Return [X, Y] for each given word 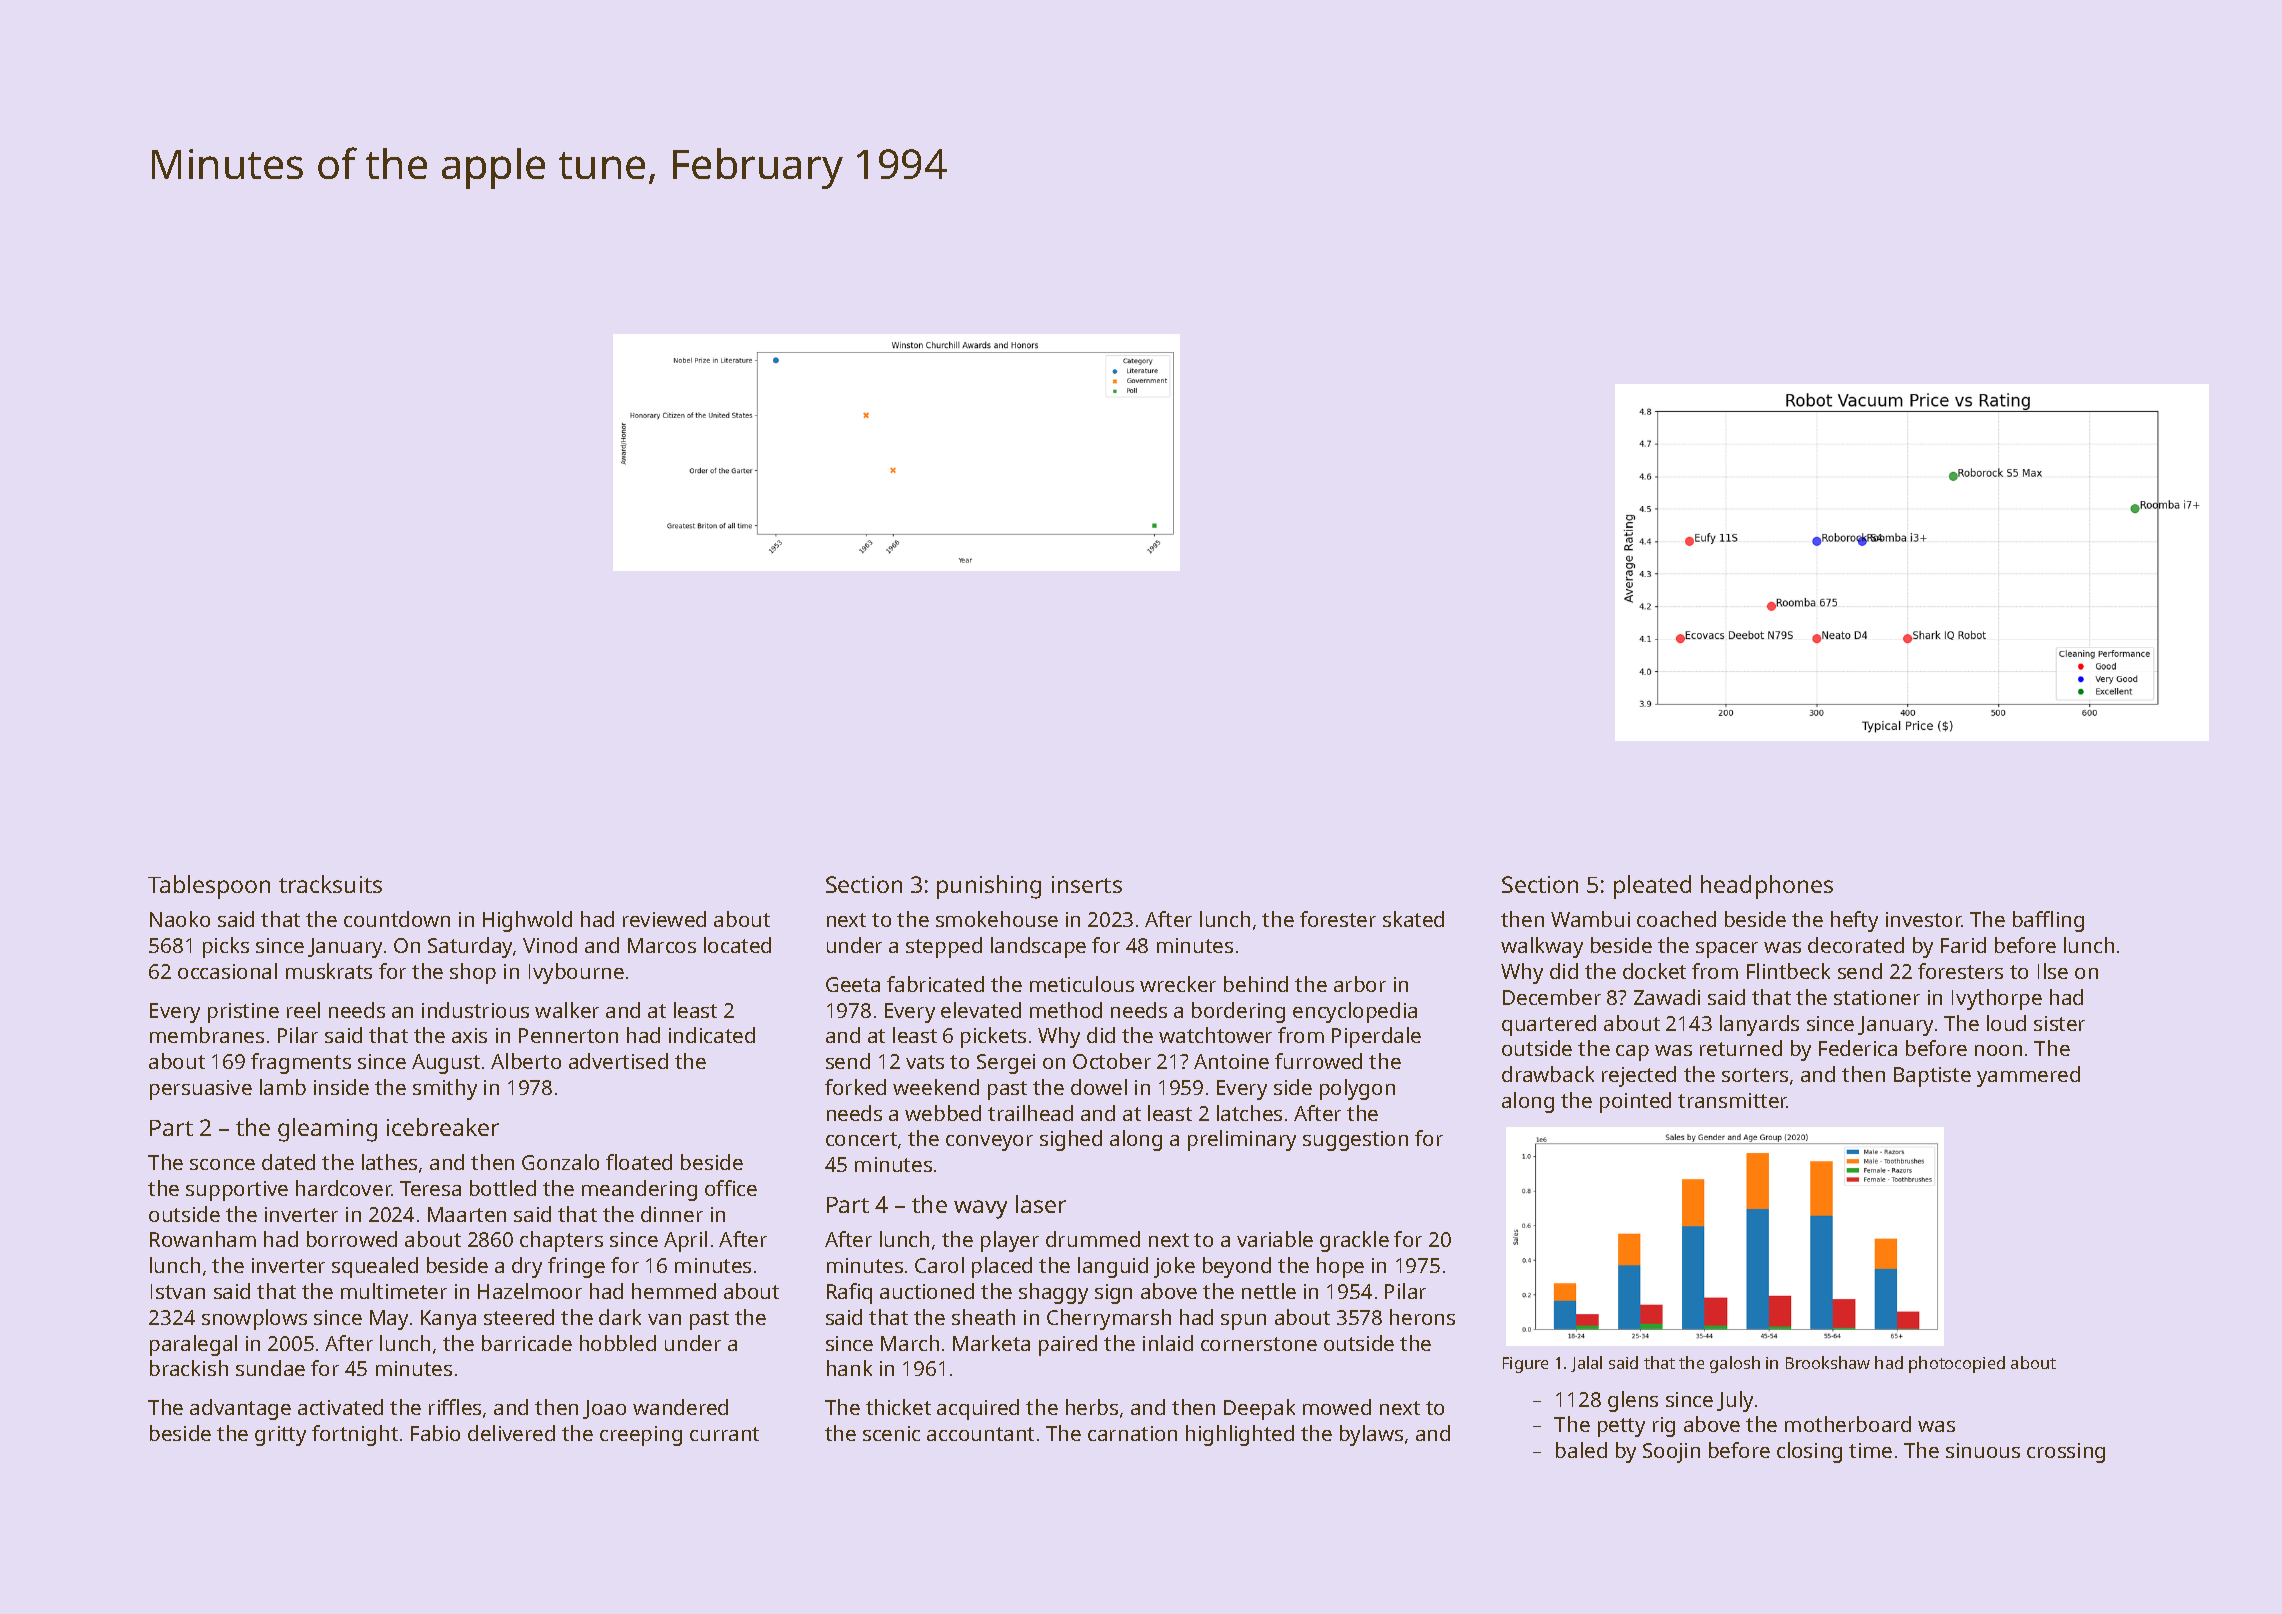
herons [1422, 1317]
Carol [939, 1265]
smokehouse [997, 919]
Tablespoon [209, 887]
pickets [993, 1037]
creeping [641, 1436]
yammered [2028, 1076]
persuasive [201, 1090]
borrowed [352, 1239]
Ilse [2053, 971]
